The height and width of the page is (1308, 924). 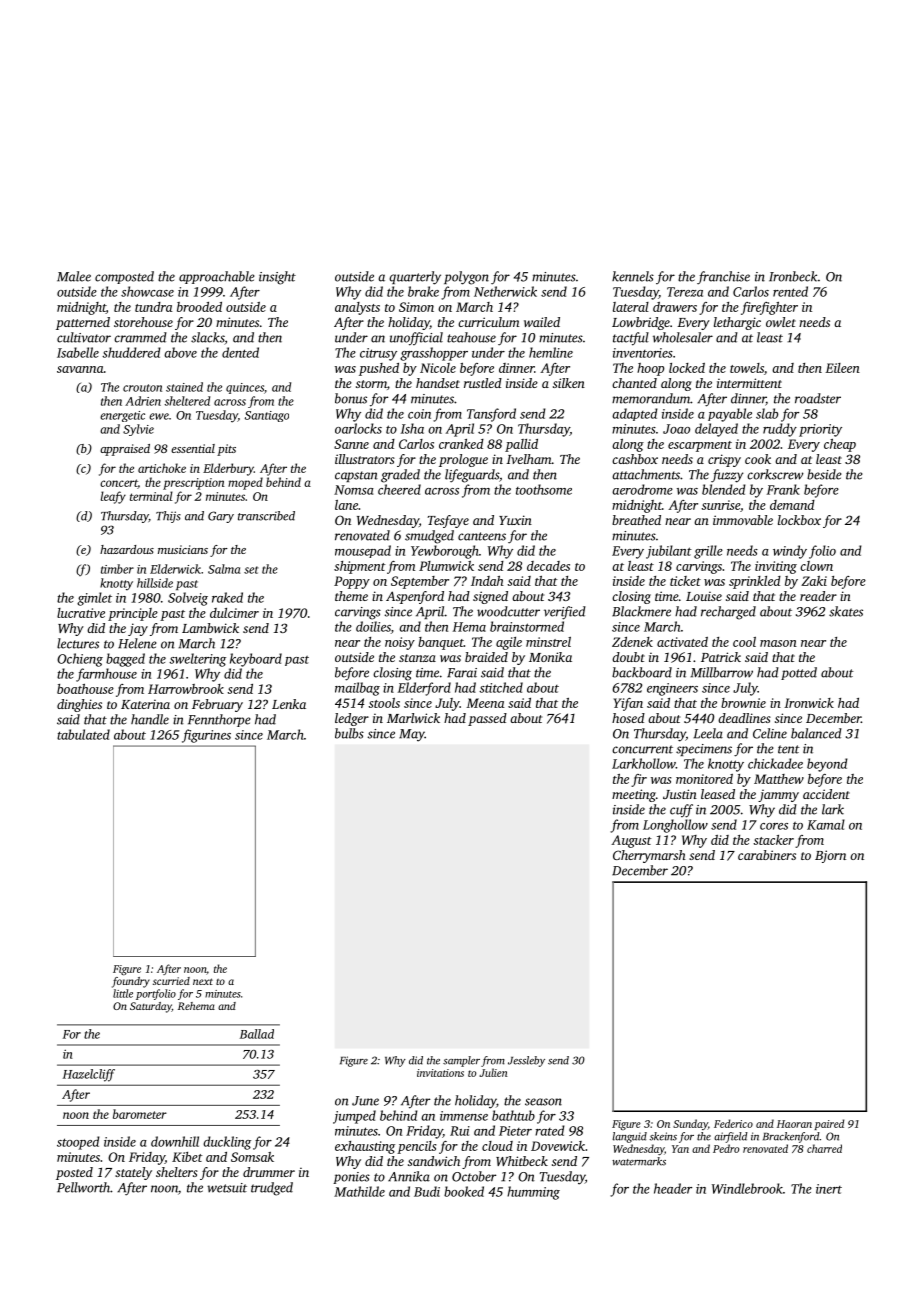 I want to click on barometer, so click(x=140, y=1114).
